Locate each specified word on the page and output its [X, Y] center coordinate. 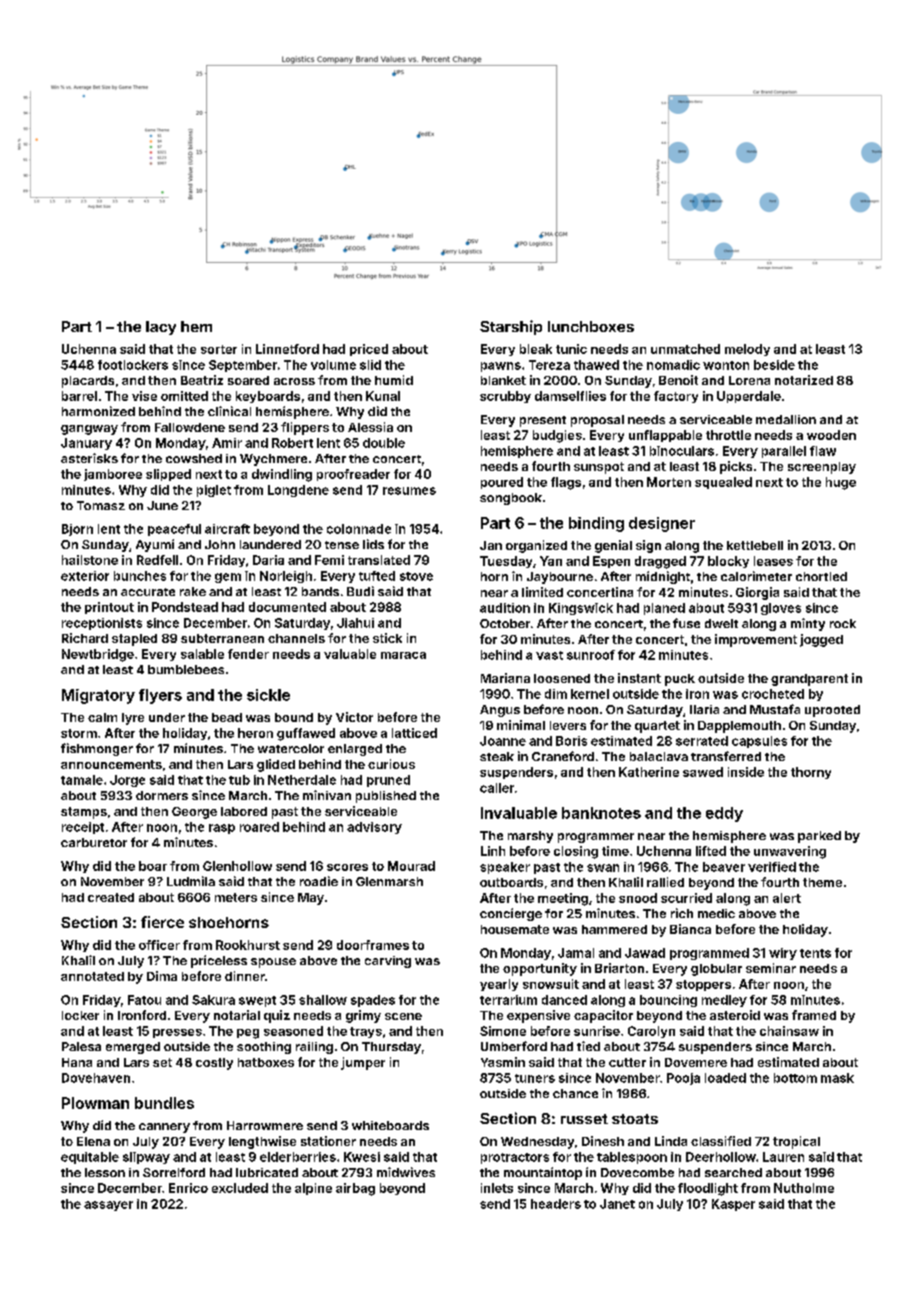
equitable [90, 1158]
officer [159, 945]
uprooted [832, 711]
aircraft [227, 529]
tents [815, 953]
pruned [388, 781]
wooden [831, 435]
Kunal [383, 396]
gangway [89, 430]
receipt [83, 828]
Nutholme [804, 1188]
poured [502, 483]
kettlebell [755, 545]
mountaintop [543, 1173]
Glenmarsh [389, 881]
